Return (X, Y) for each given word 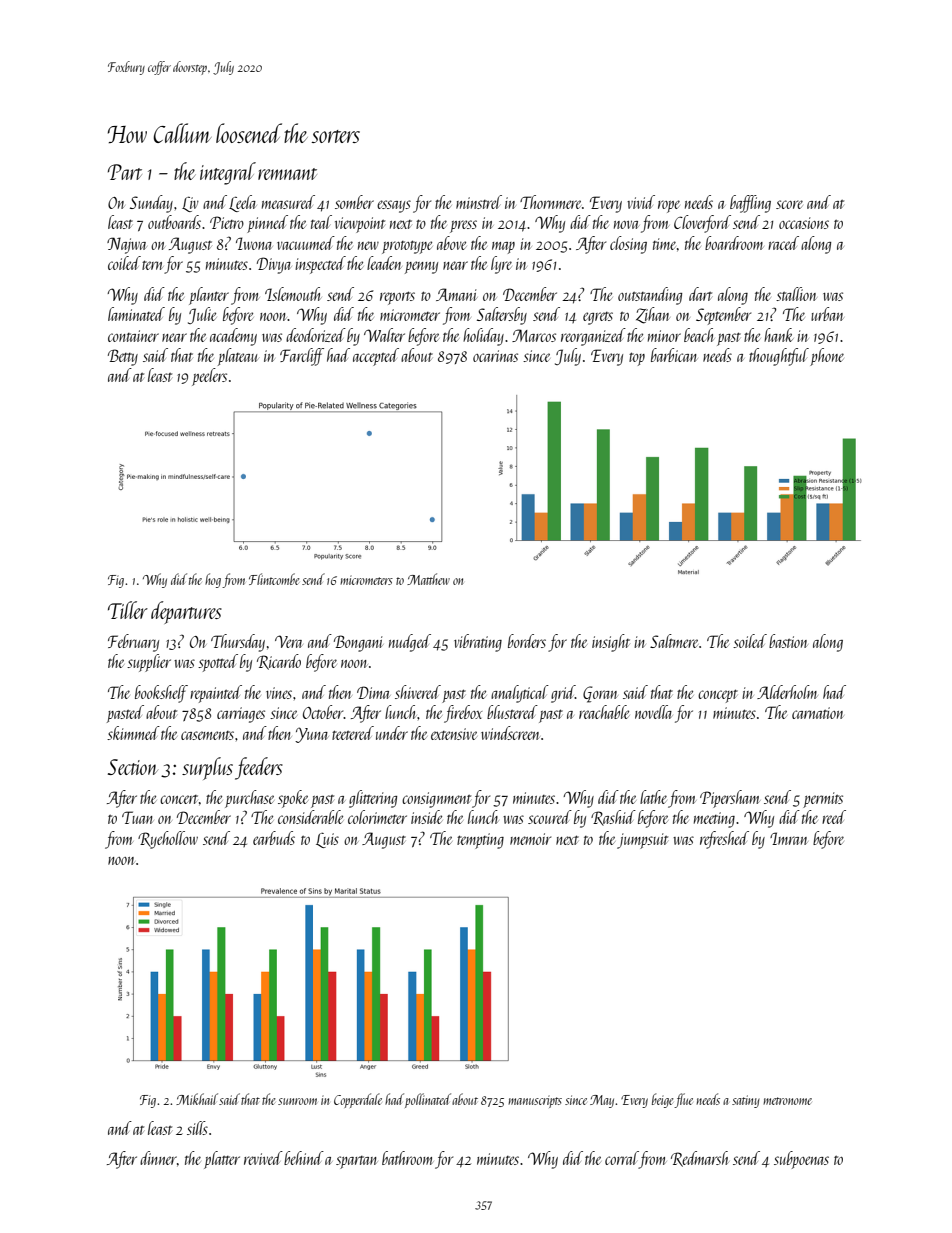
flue (684, 1100)
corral (622, 1158)
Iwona (254, 243)
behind (304, 1158)
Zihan (653, 315)
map (503, 248)
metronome (787, 1101)
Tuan (137, 817)
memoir (530, 839)
